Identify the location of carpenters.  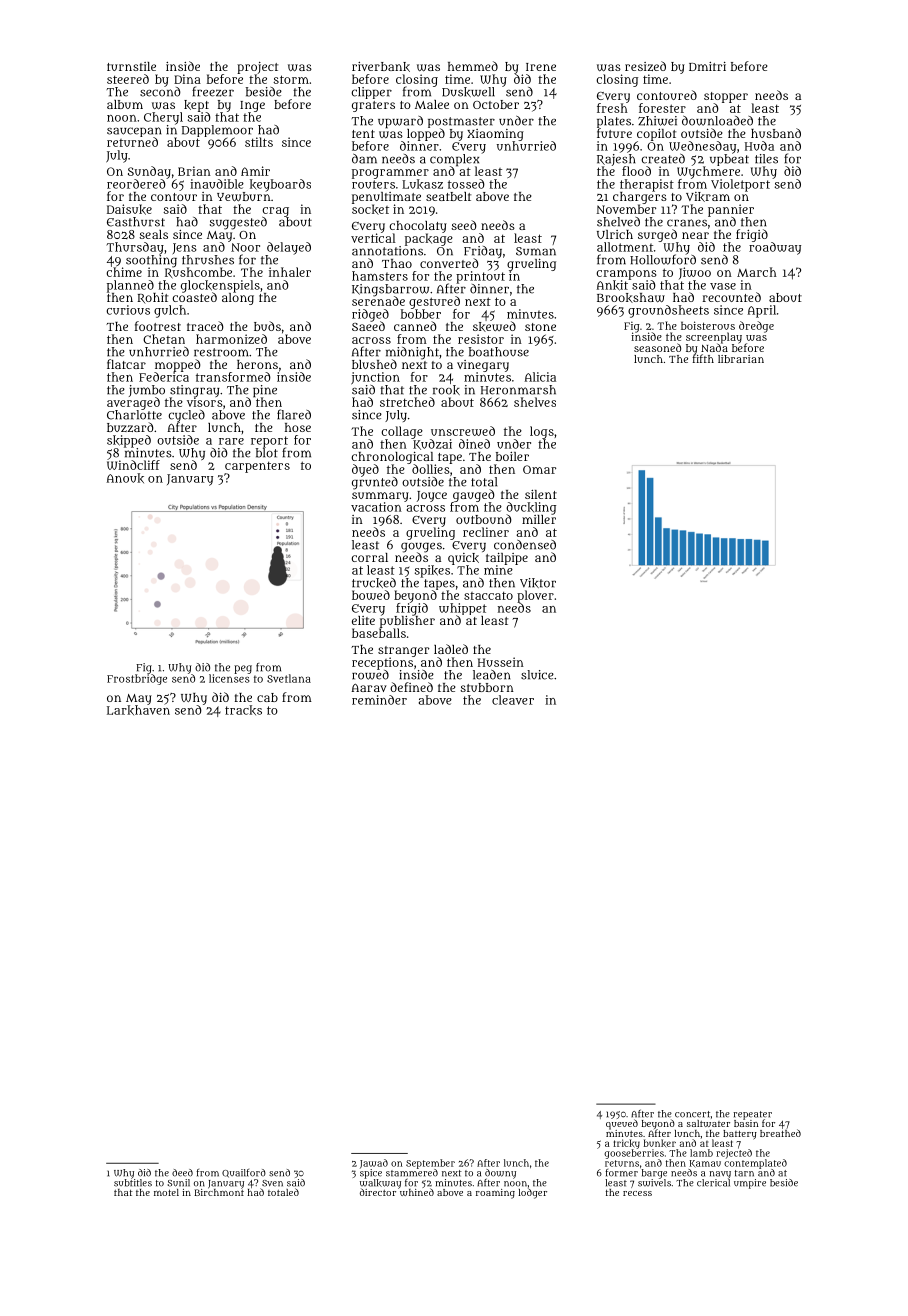
(257, 467).
